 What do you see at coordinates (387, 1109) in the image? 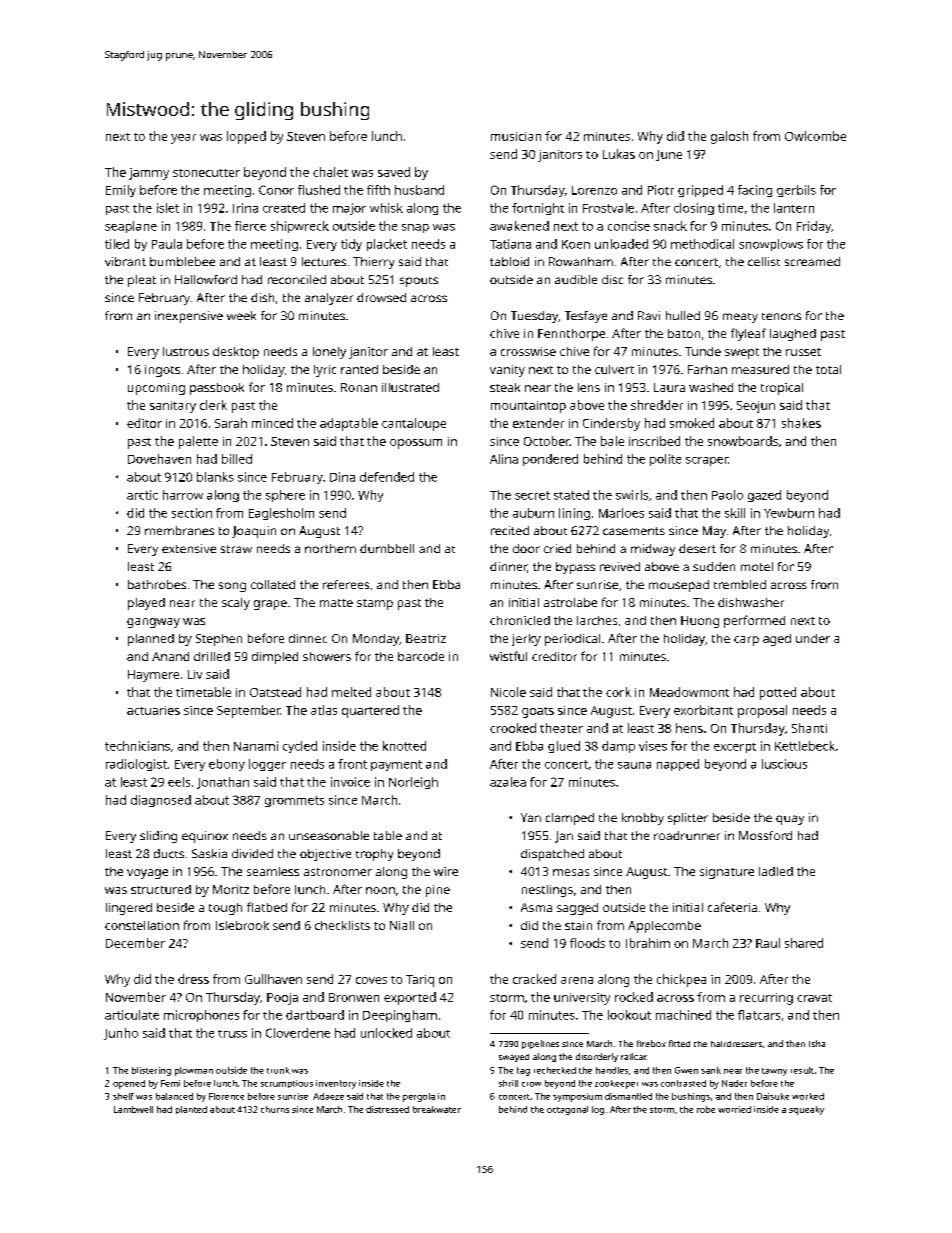
I see `distressed` at bounding box center [387, 1109].
